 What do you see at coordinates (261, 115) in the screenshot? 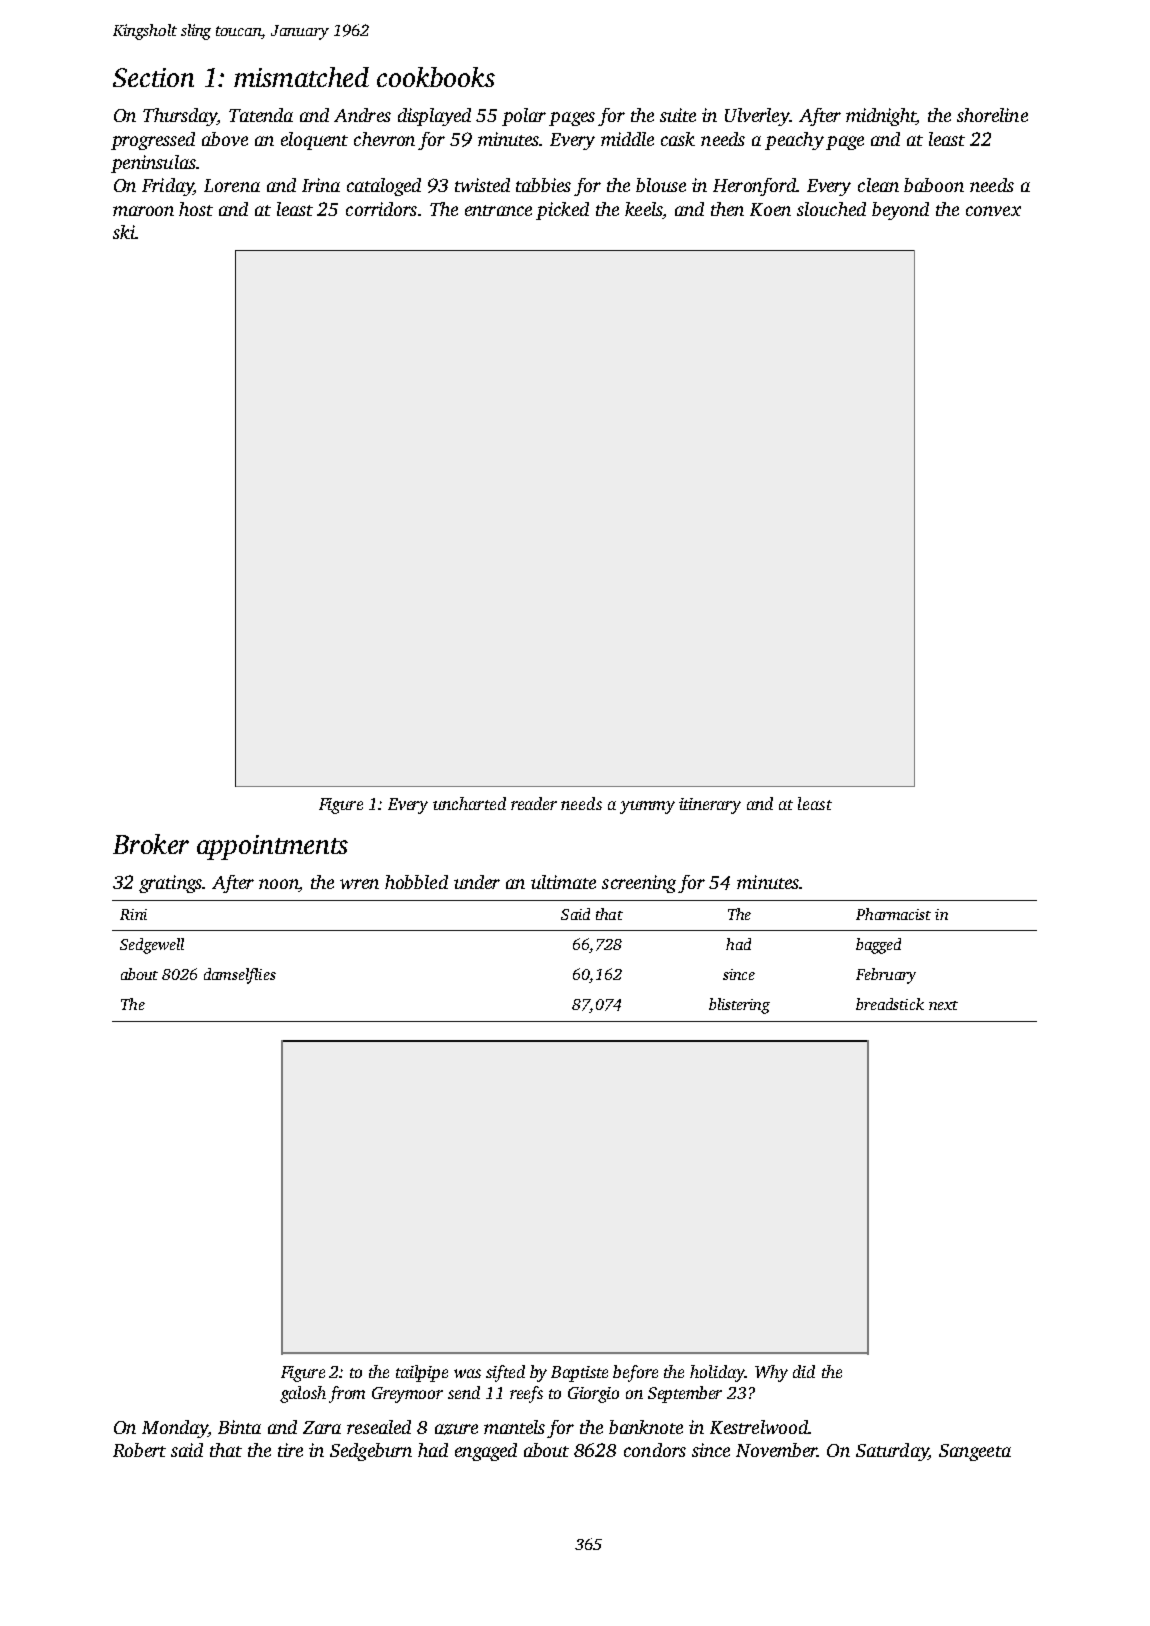
I see `Tatenda` at bounding box center [261, 115].
